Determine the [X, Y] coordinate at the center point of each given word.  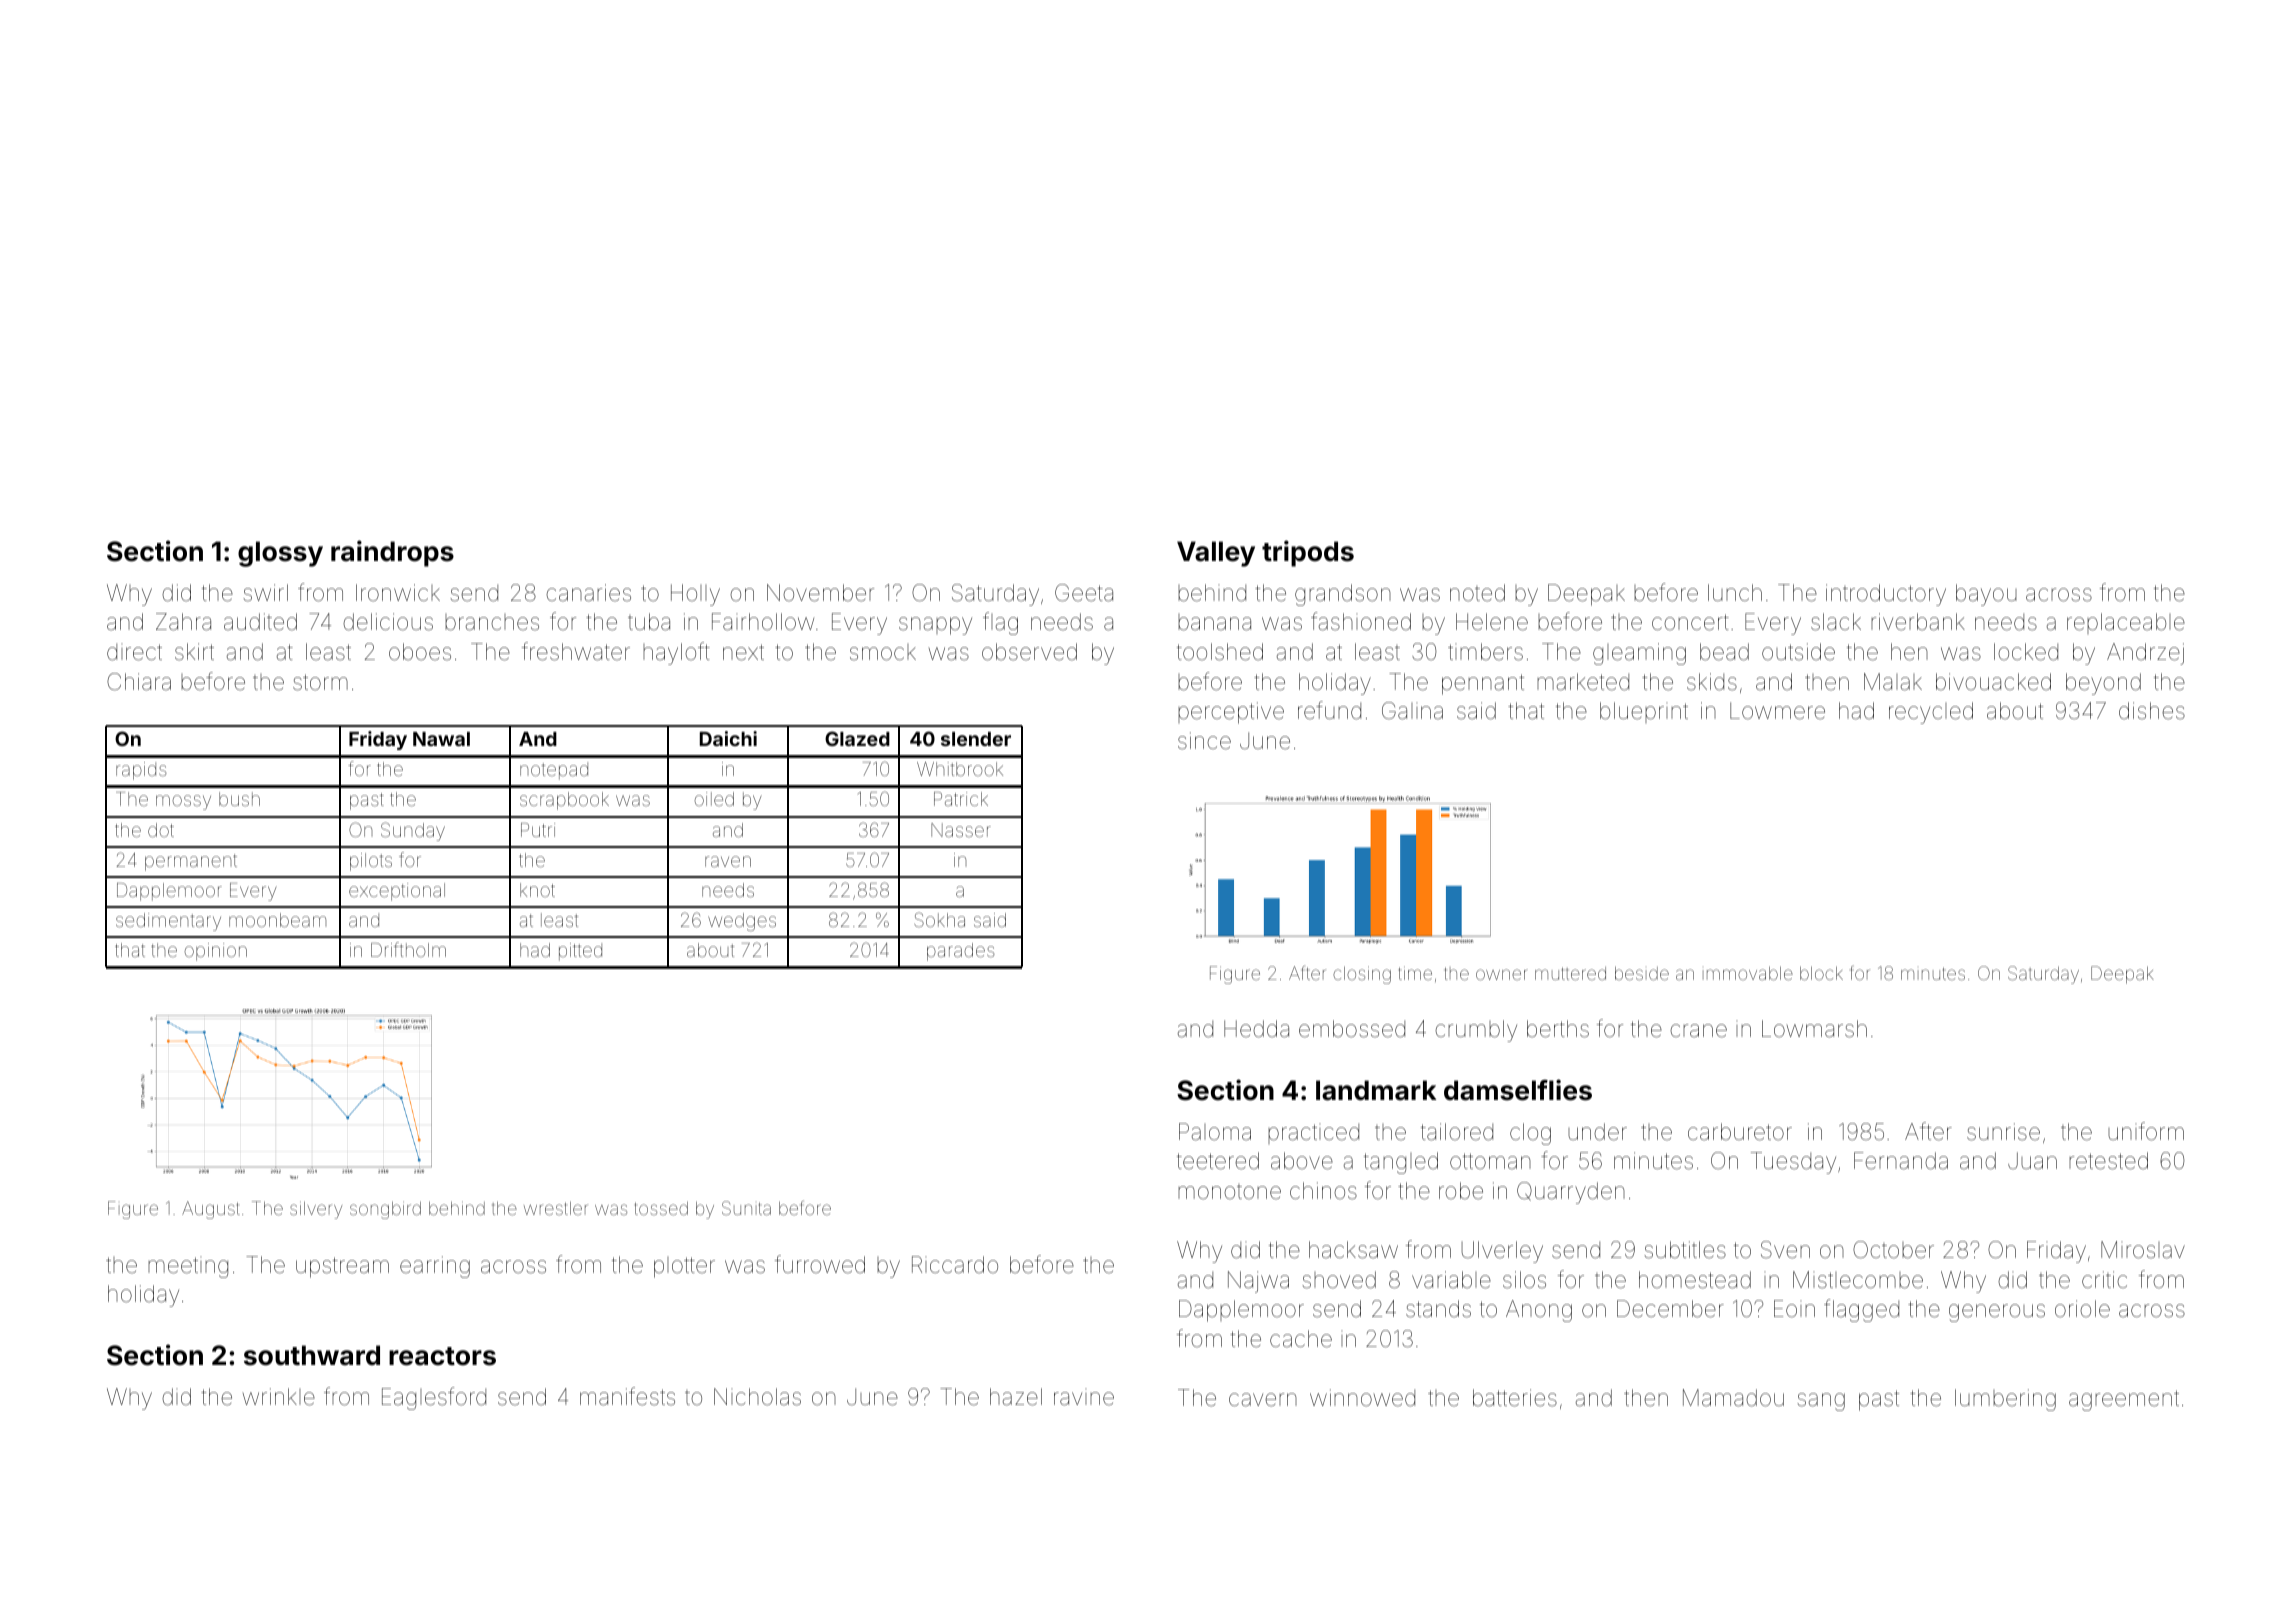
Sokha [939, 919]
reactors [442, 1356]
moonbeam [277, 920]
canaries [588, 593]
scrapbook [564, 801]
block [1821, 973]
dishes [2152, 711]
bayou [1986, 595]
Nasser [961, 830]
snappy [935, 626]
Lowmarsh [1814, 1029]
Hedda [1256, 1029]
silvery [316, 1210]
